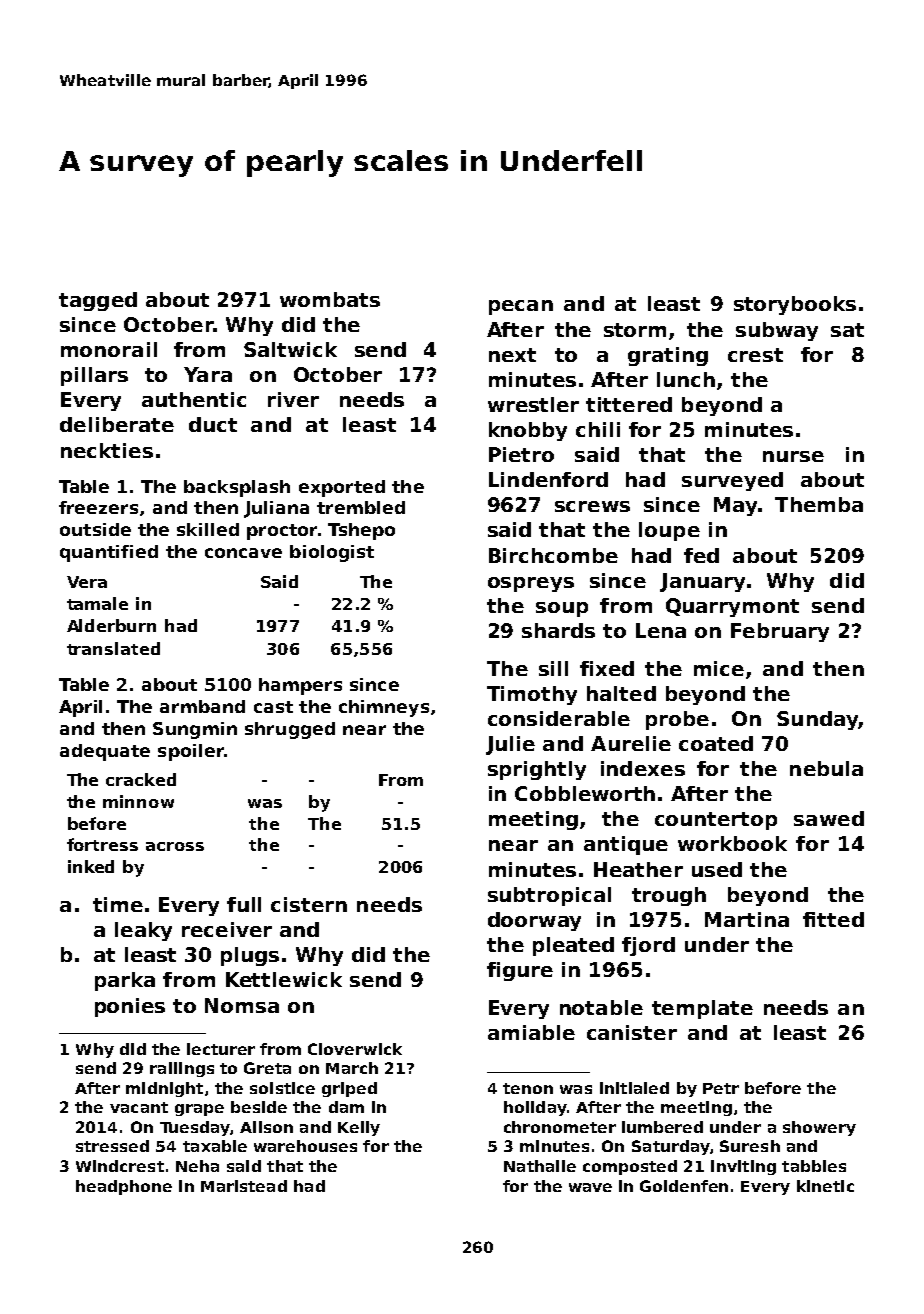 The image size is (924, 1314). I want to click on soup, so click(562, 609).
